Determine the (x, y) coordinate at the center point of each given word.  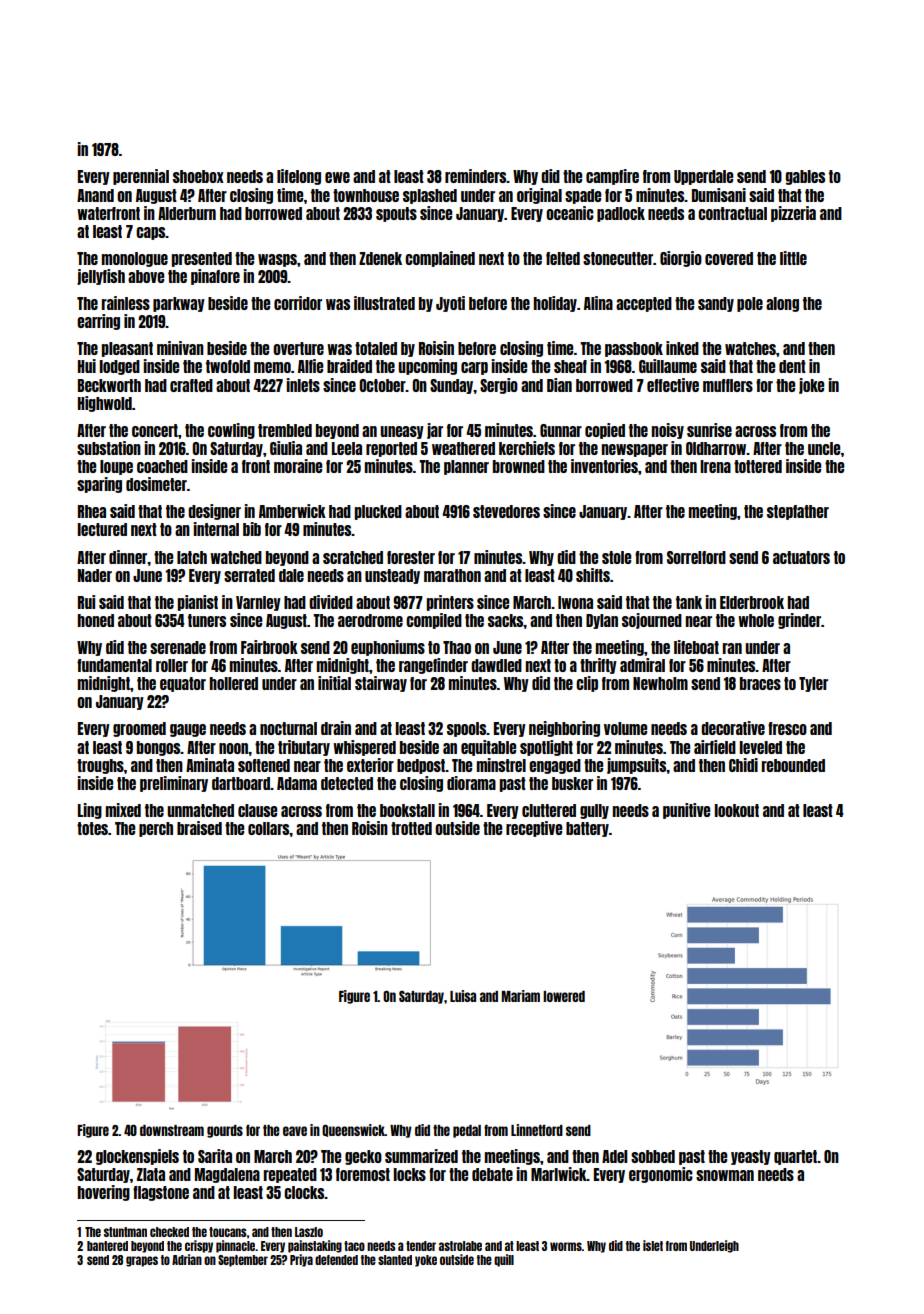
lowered (564, 996)
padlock (621, 214)
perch (156, 829)
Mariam (520, 996)
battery (587, 829)
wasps (277, 260)
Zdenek (380, 258)
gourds (225, 1131)
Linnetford (537, 1130)
